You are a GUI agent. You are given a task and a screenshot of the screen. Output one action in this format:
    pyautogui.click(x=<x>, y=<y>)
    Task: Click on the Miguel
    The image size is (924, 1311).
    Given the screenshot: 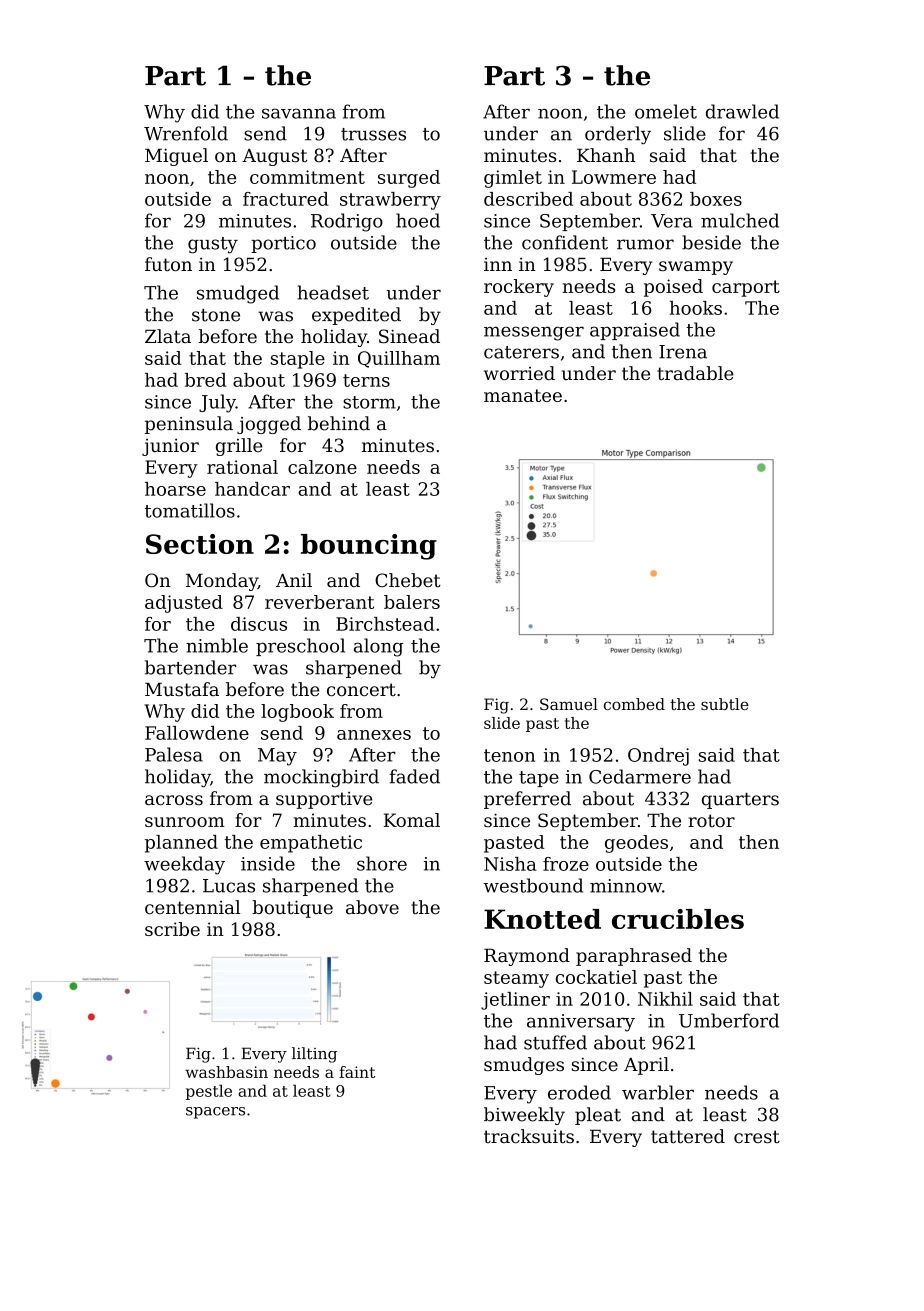 What is the action you would take?
    pyautogui.click(x=176, y=157)
